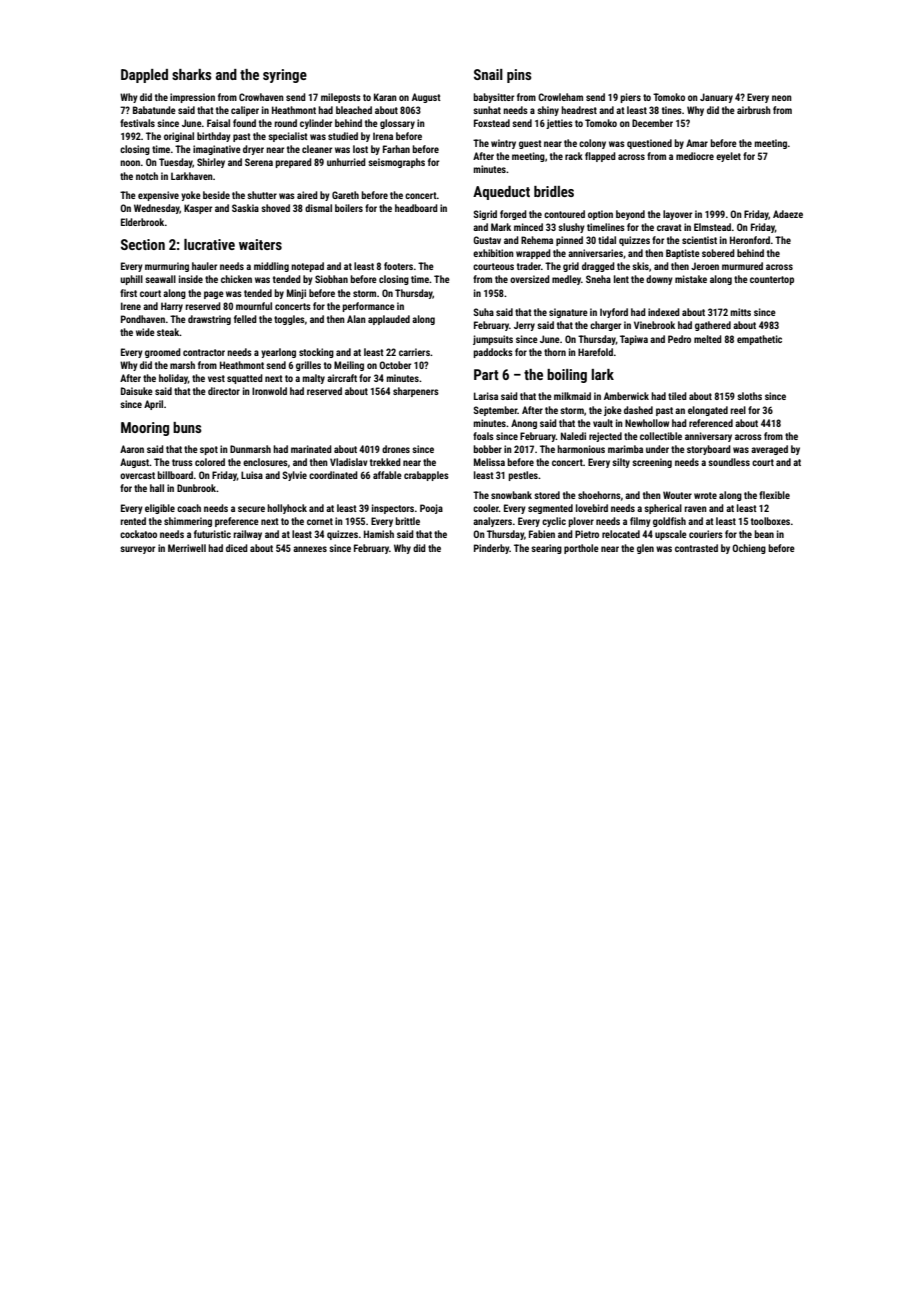  I want to click on noon, so click(130, 163).
